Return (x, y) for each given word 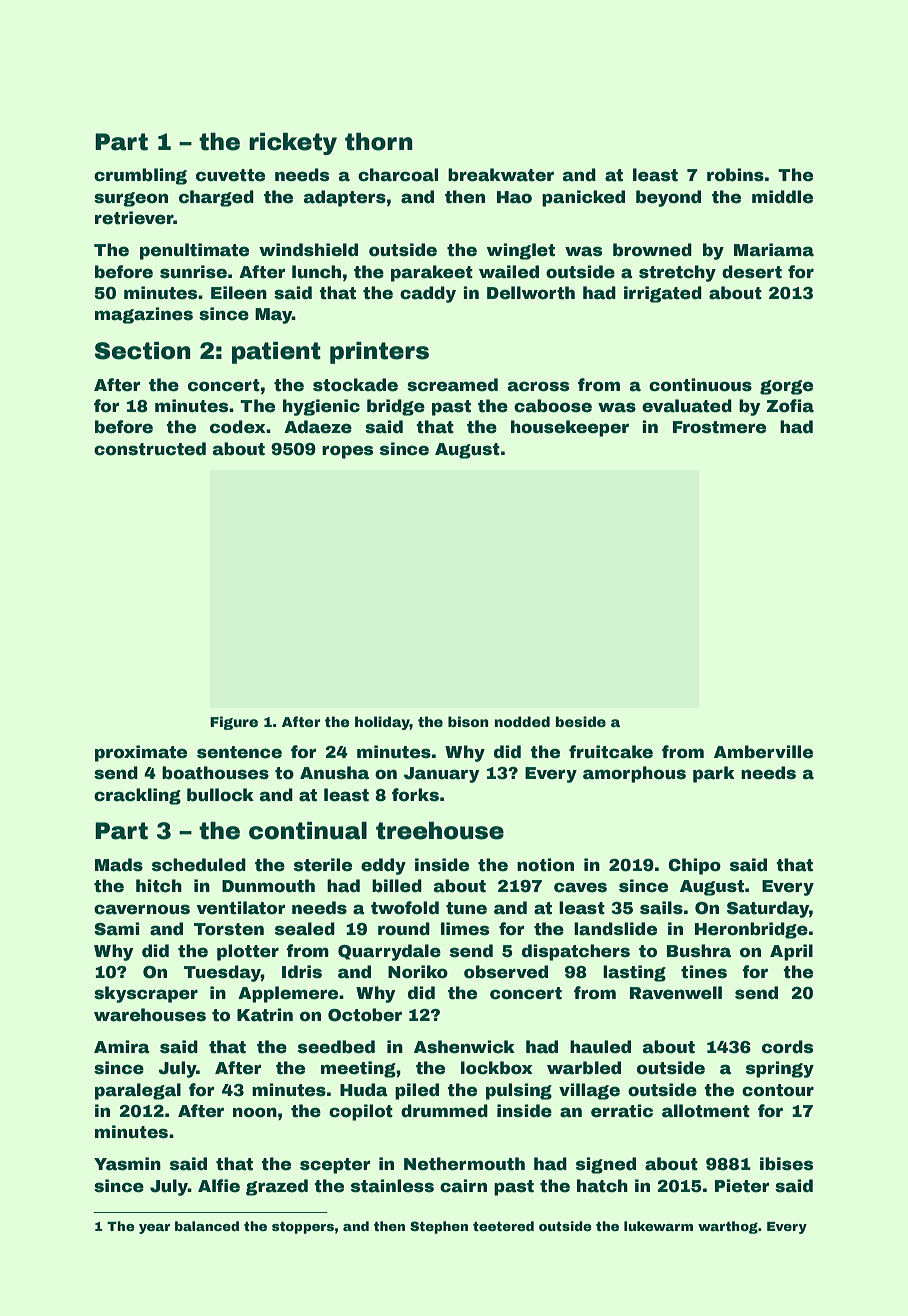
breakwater (501, 175)
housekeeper (570, 428)
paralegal (138, 1091)
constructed (150, 449)
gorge (786, 387)
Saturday (768, 909)
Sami (117, 929)
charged (216, 198)
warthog (728, 1227)
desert (752, 272)
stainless (392, 1186)
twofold (405, 908)
